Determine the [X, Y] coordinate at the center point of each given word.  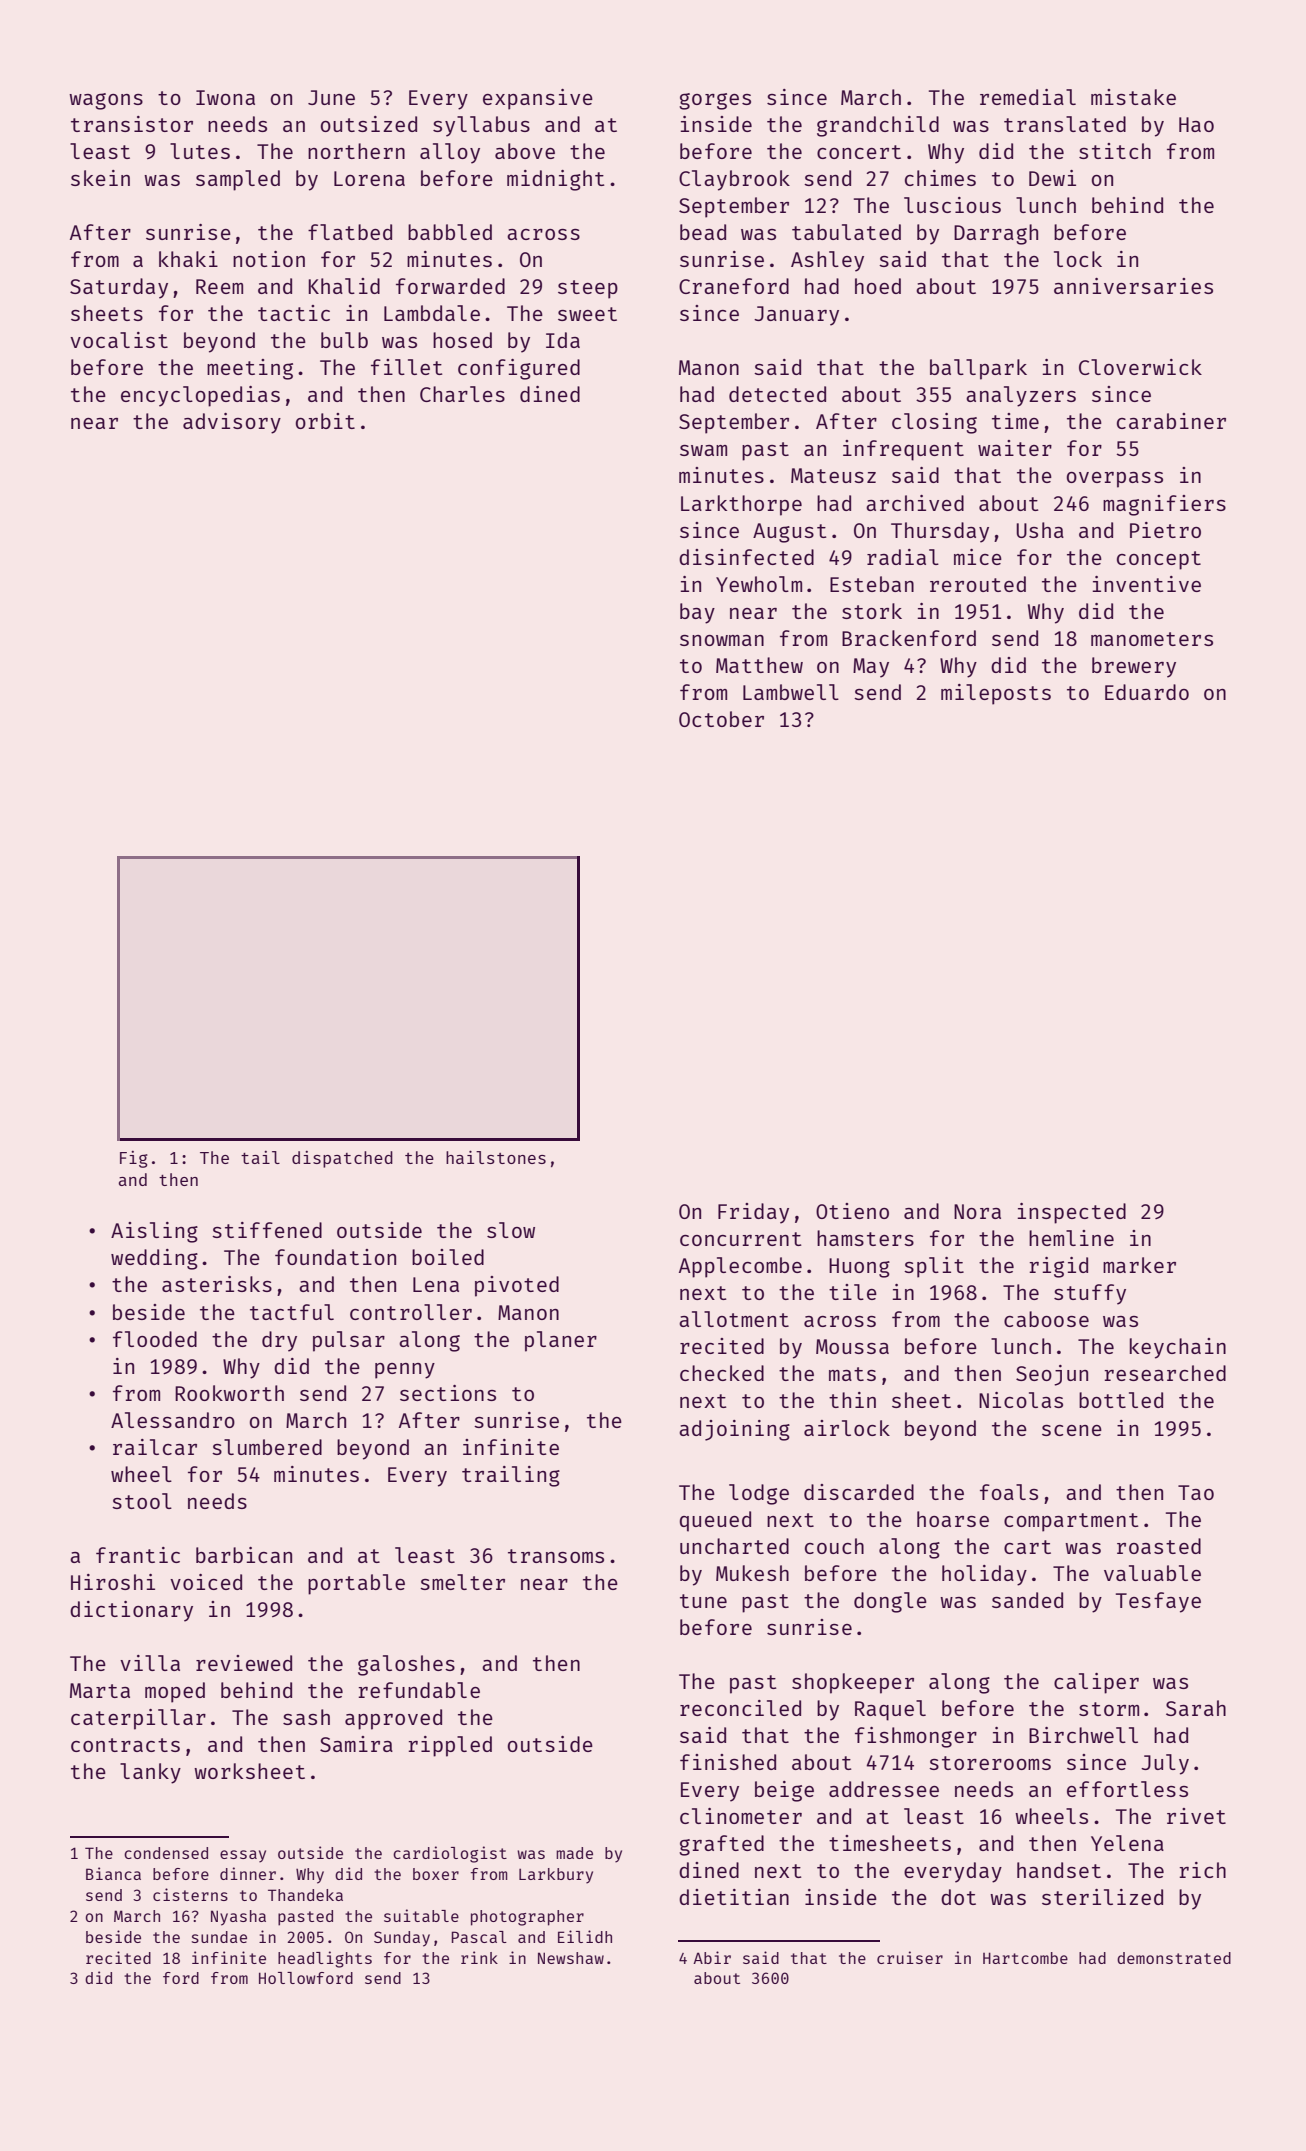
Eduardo [1147, 692]
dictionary [131, 1611]
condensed [166, 1853]
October [721, 719]
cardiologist [450, 1854]
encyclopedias [200, 396]
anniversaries [1133, 286]
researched [1165, 1373]
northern [356, 151]
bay [697, 613]
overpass [1115, 480]
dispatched [342, 1159]
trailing [511, 1476]
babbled [450, 232]
